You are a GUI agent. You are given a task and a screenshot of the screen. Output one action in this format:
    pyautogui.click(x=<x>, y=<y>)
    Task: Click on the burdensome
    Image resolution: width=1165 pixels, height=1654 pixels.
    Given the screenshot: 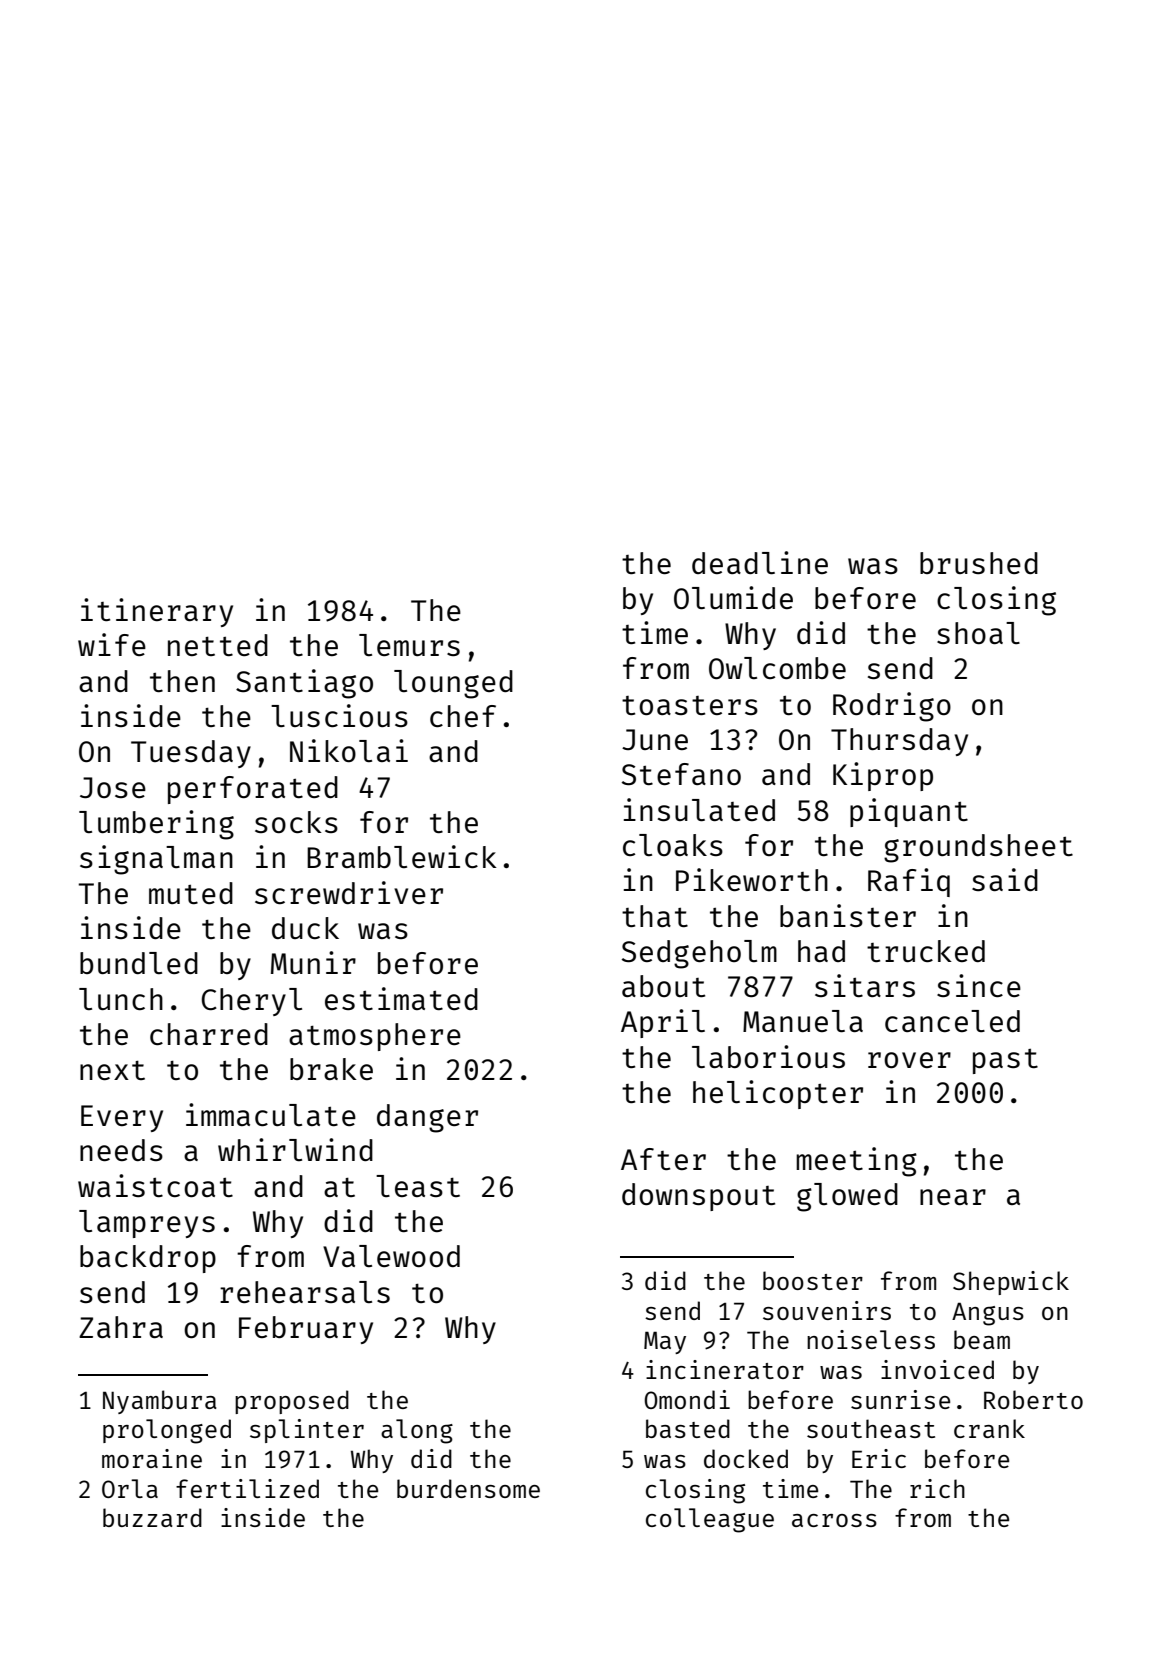 What is the action you would take?
    pyautogui.click(x=468, y=1488)
